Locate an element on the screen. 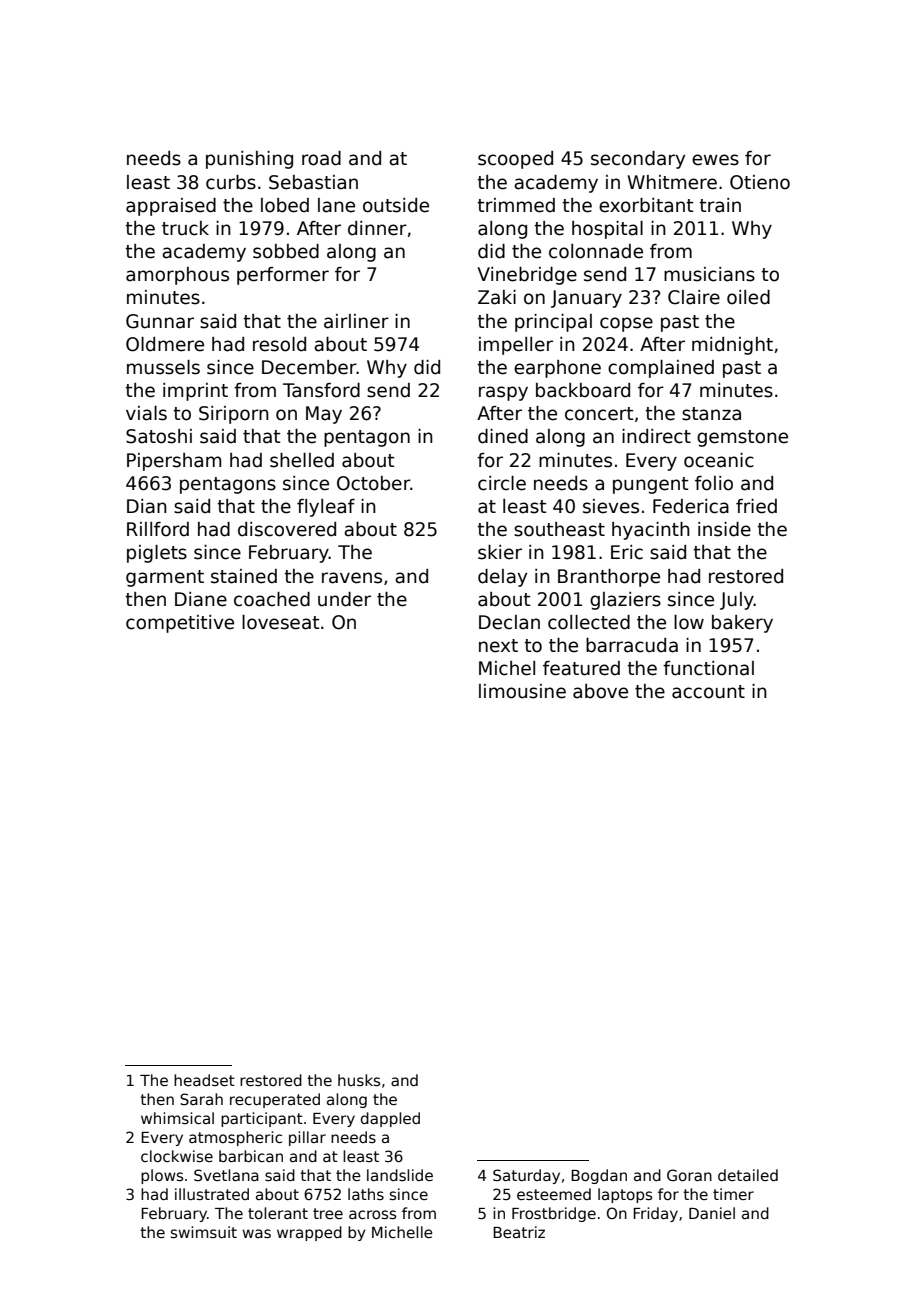 The image size is (924, 1314). swimsuit is located at coordinates (204, 1232).
